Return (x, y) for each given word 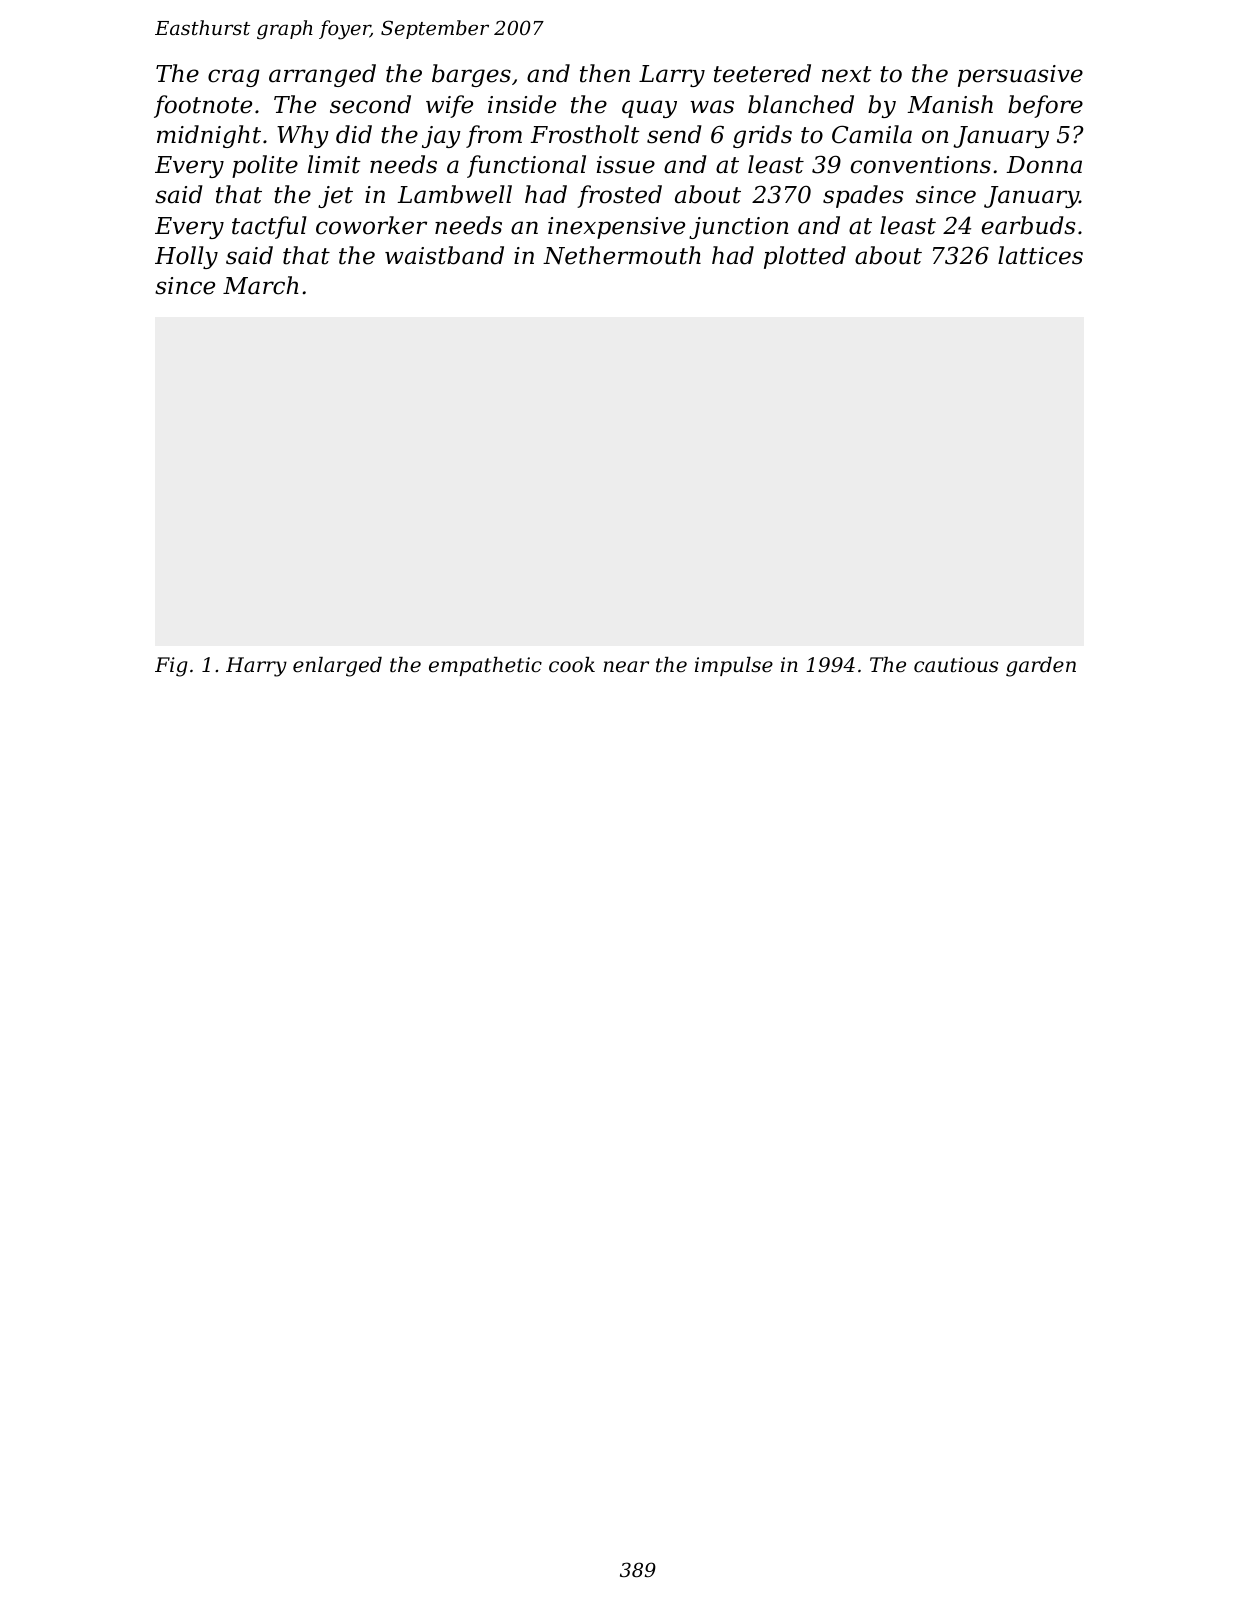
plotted (805, 257)
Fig (171, 667)
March (260, 285)
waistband (444, 255)
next (847, 74)
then (605, 73)
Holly (186, 257)
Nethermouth (622, 255)
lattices (1040, 255)
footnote (203, 106)
